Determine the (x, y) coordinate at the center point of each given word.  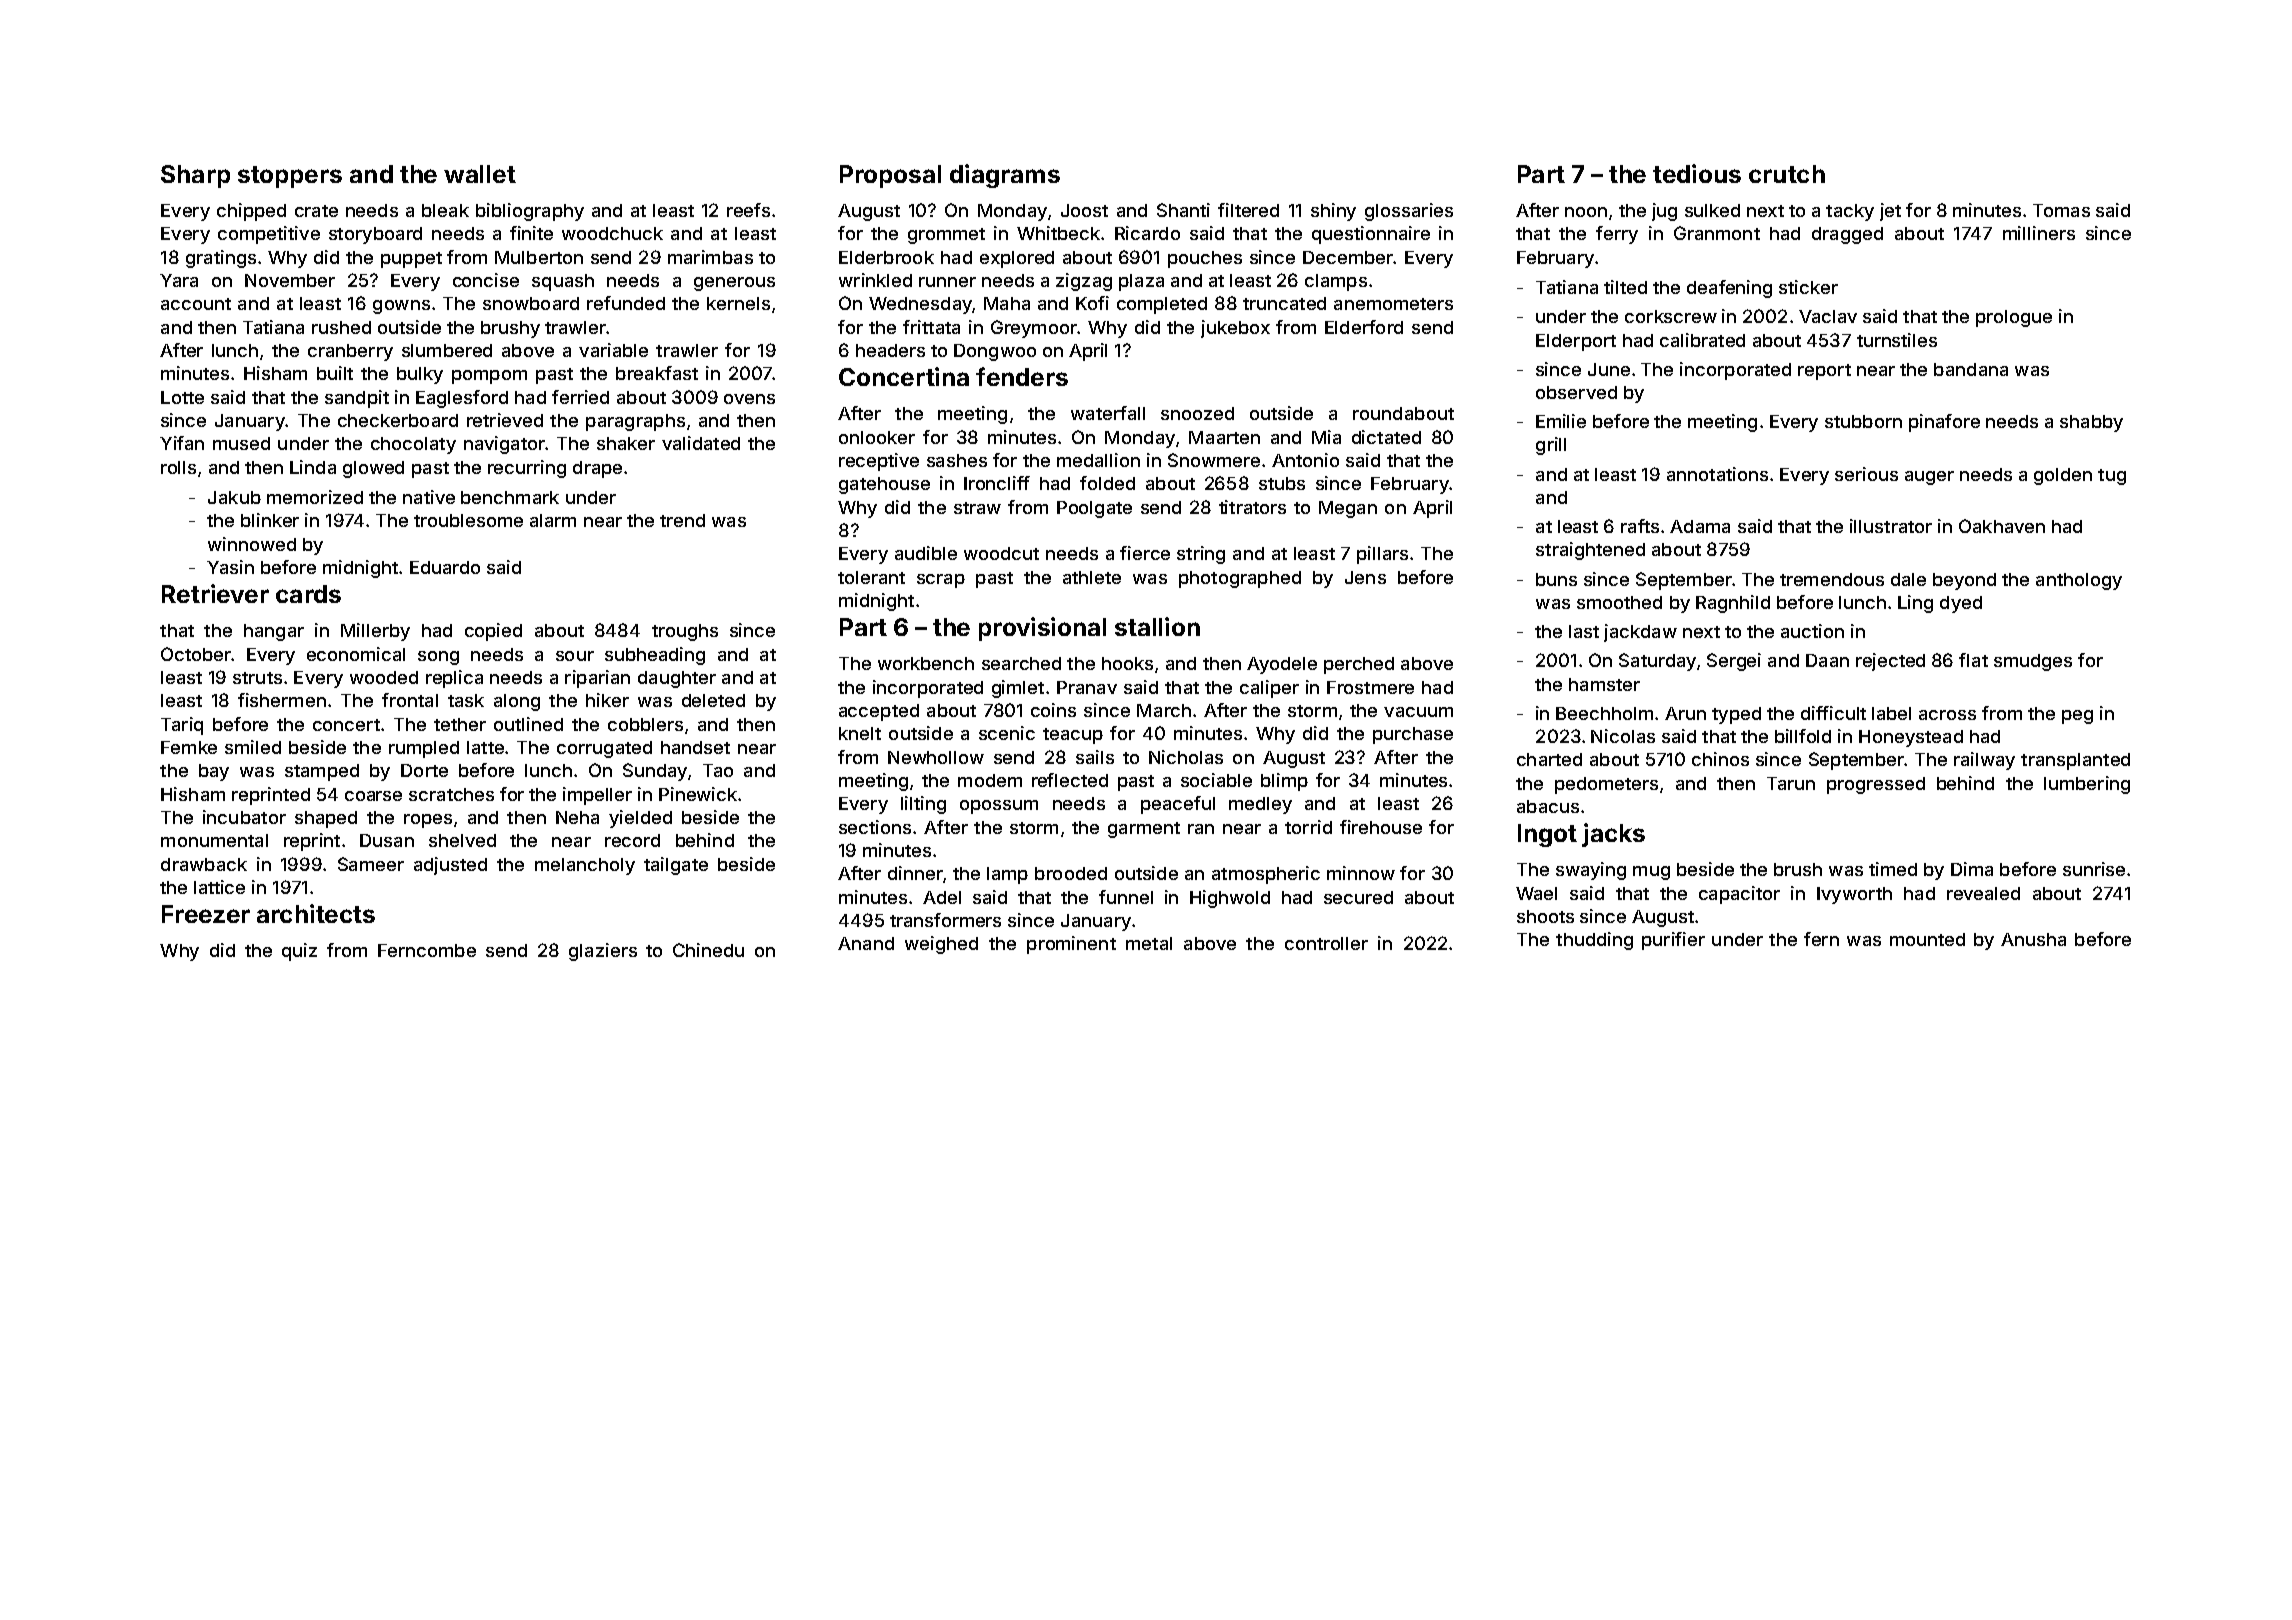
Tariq (182, 726)
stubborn (1863, 421)
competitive (269, 235)
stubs (1282, 483)
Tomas (2061, 210)
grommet (946, 236)
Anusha (2033, 939)
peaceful (1178, 805)
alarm (553, 520)
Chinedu (708, 950)
